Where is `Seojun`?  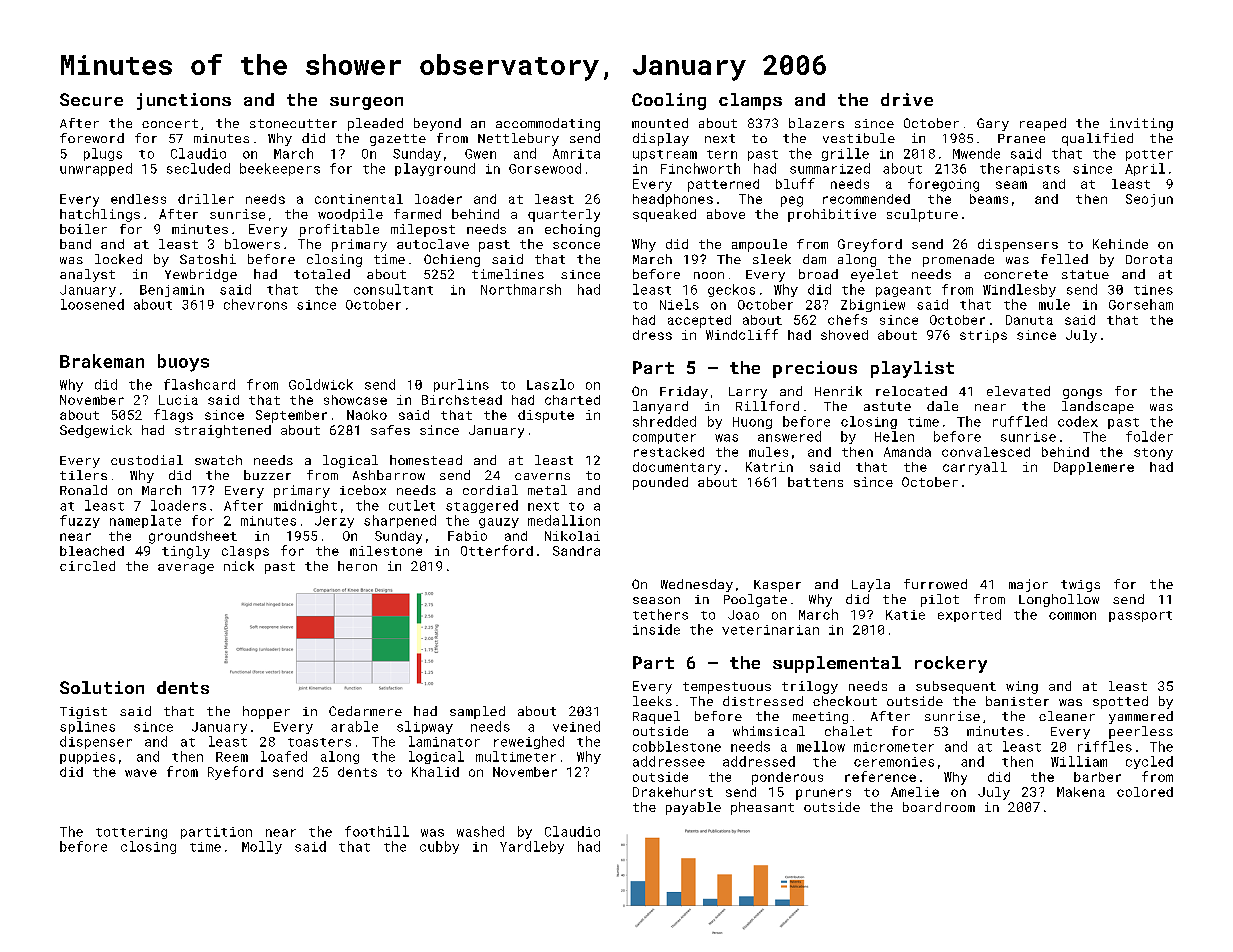
Seojun is located at coordinates (1149, 200).
